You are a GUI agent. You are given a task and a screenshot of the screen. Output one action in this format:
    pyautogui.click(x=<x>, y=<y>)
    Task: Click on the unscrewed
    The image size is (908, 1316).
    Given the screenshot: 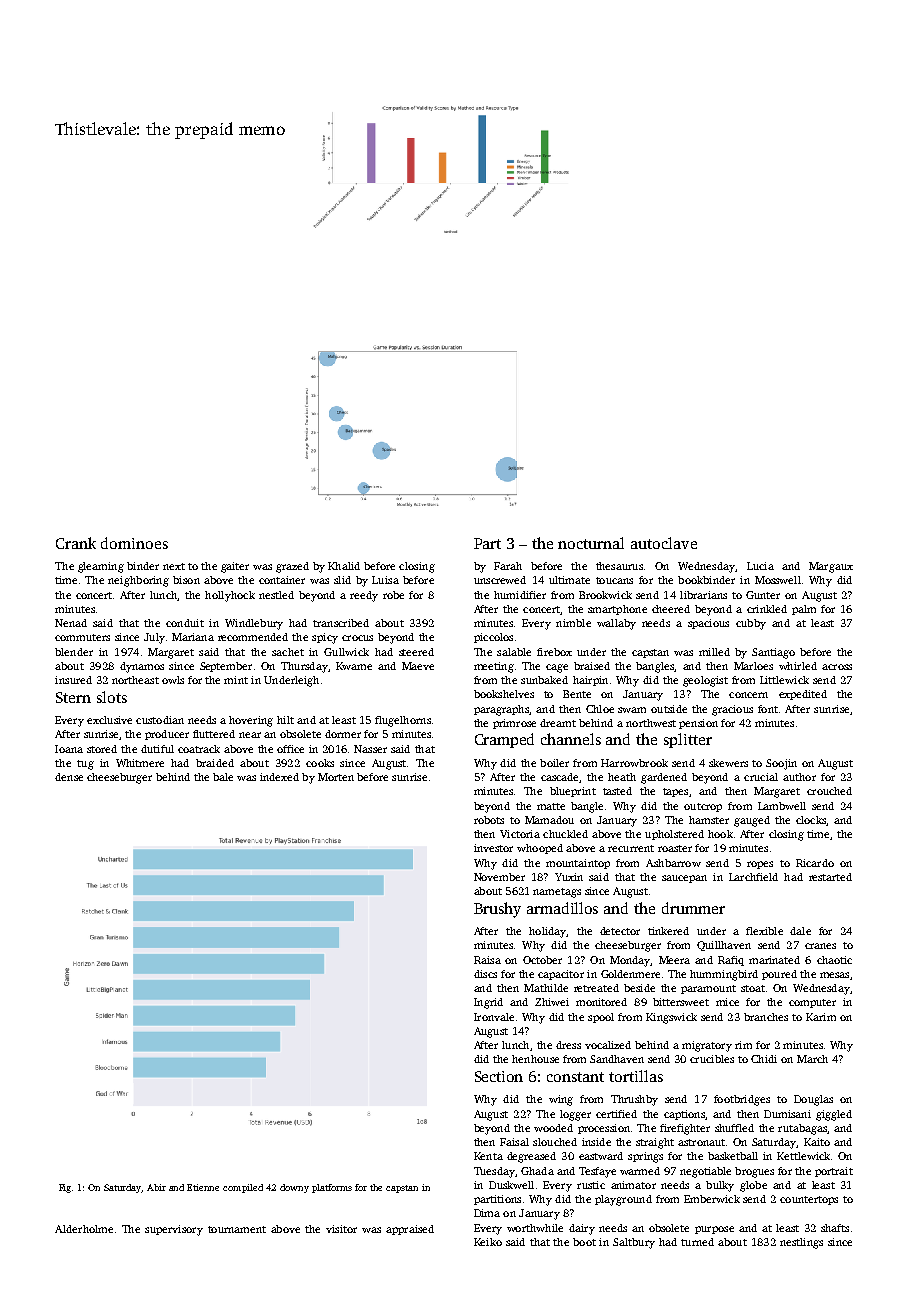 What is the action you would take?
    pyautogui.click(x=500, y=580)
